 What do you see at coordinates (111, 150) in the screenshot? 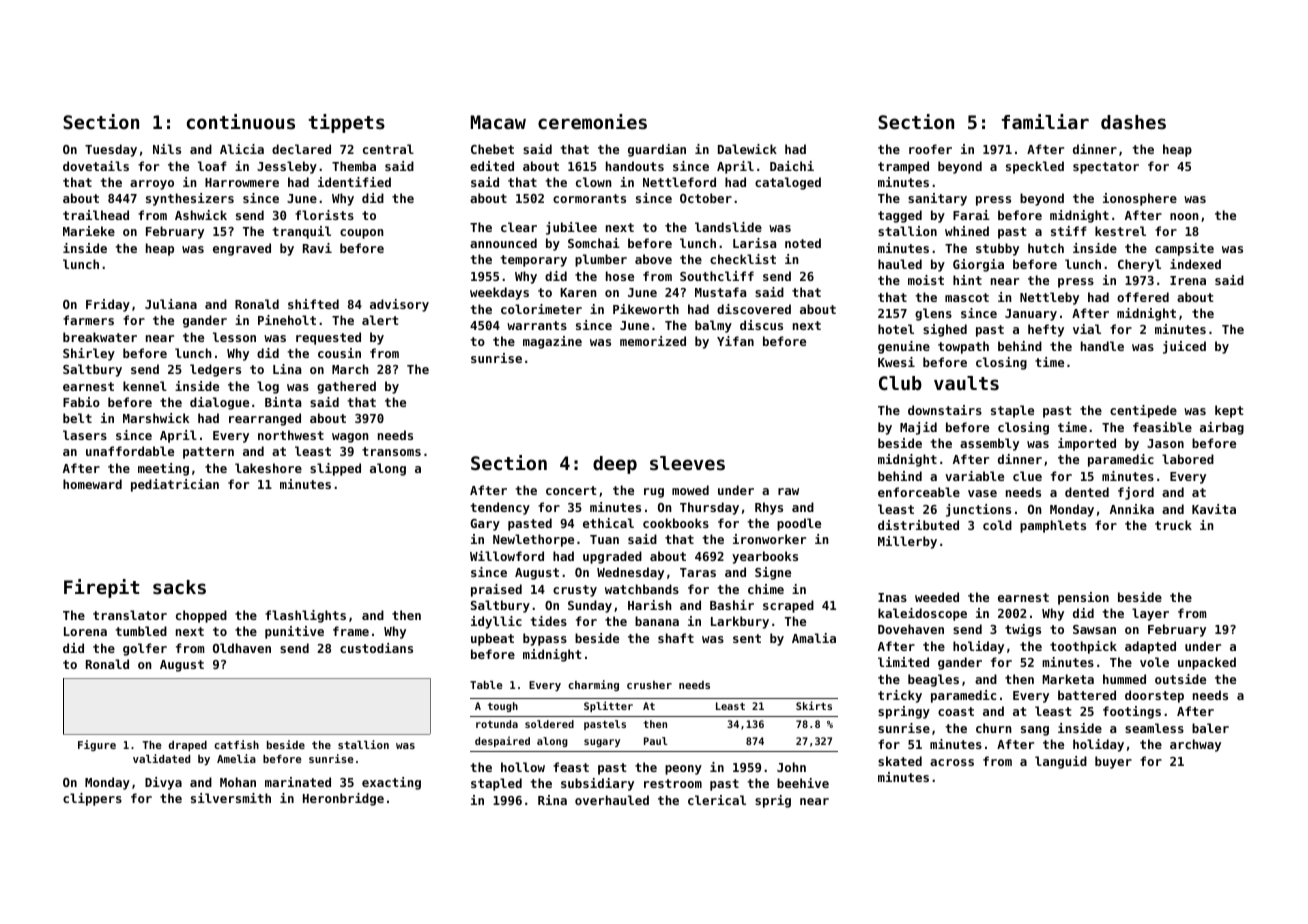
I see `Tuesday` at bounding box center [111, 150].
